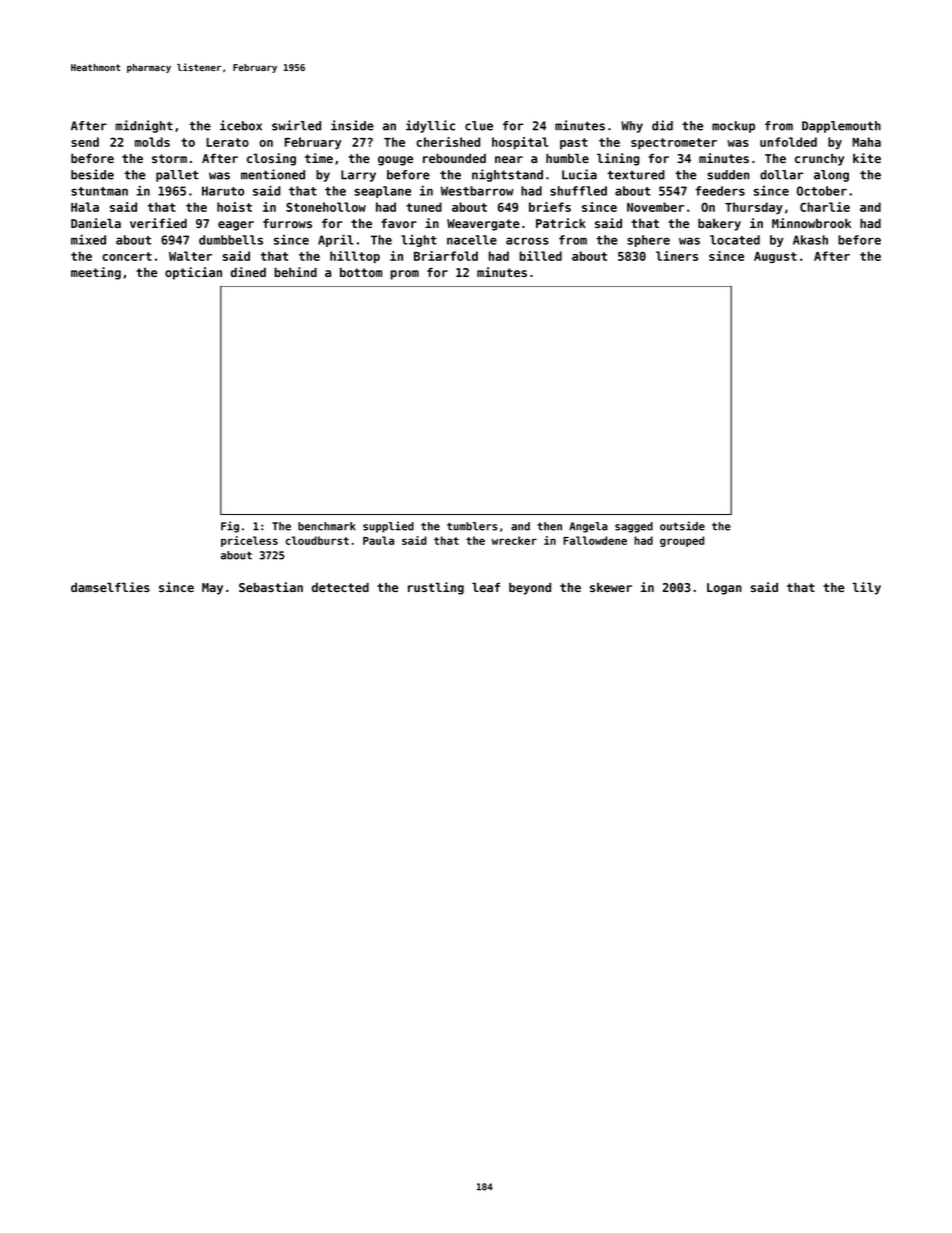  Describe the element at coordinates (110, 587) in the screenshot. I see `damselflies` at that location.
